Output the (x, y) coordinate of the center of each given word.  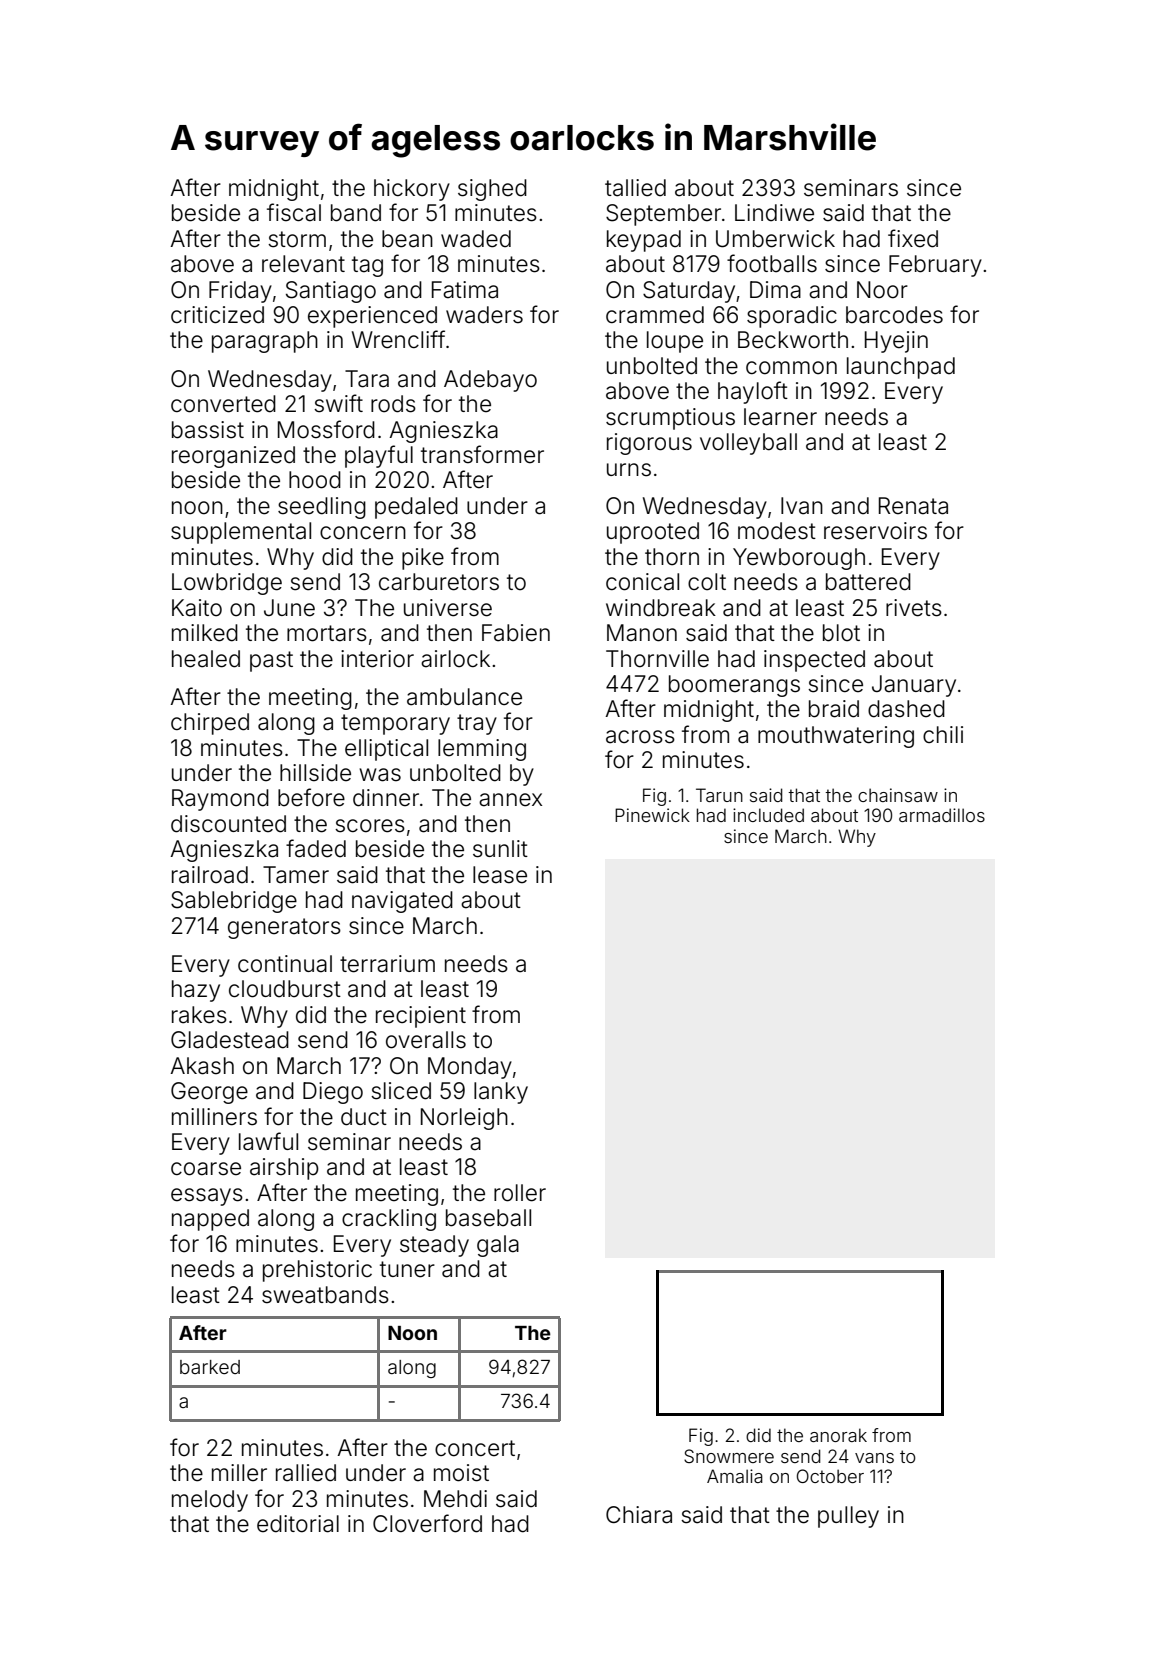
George (209, 1093)
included (768, 815)
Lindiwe (774, 213)
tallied (635, 188)
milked (205, 633)
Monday (470, 1068)
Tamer (296, 875)
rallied (306, 1473)
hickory (412, 190)
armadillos (942, 815)
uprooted (653, 533)
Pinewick (652, 815)
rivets (914, 608)
